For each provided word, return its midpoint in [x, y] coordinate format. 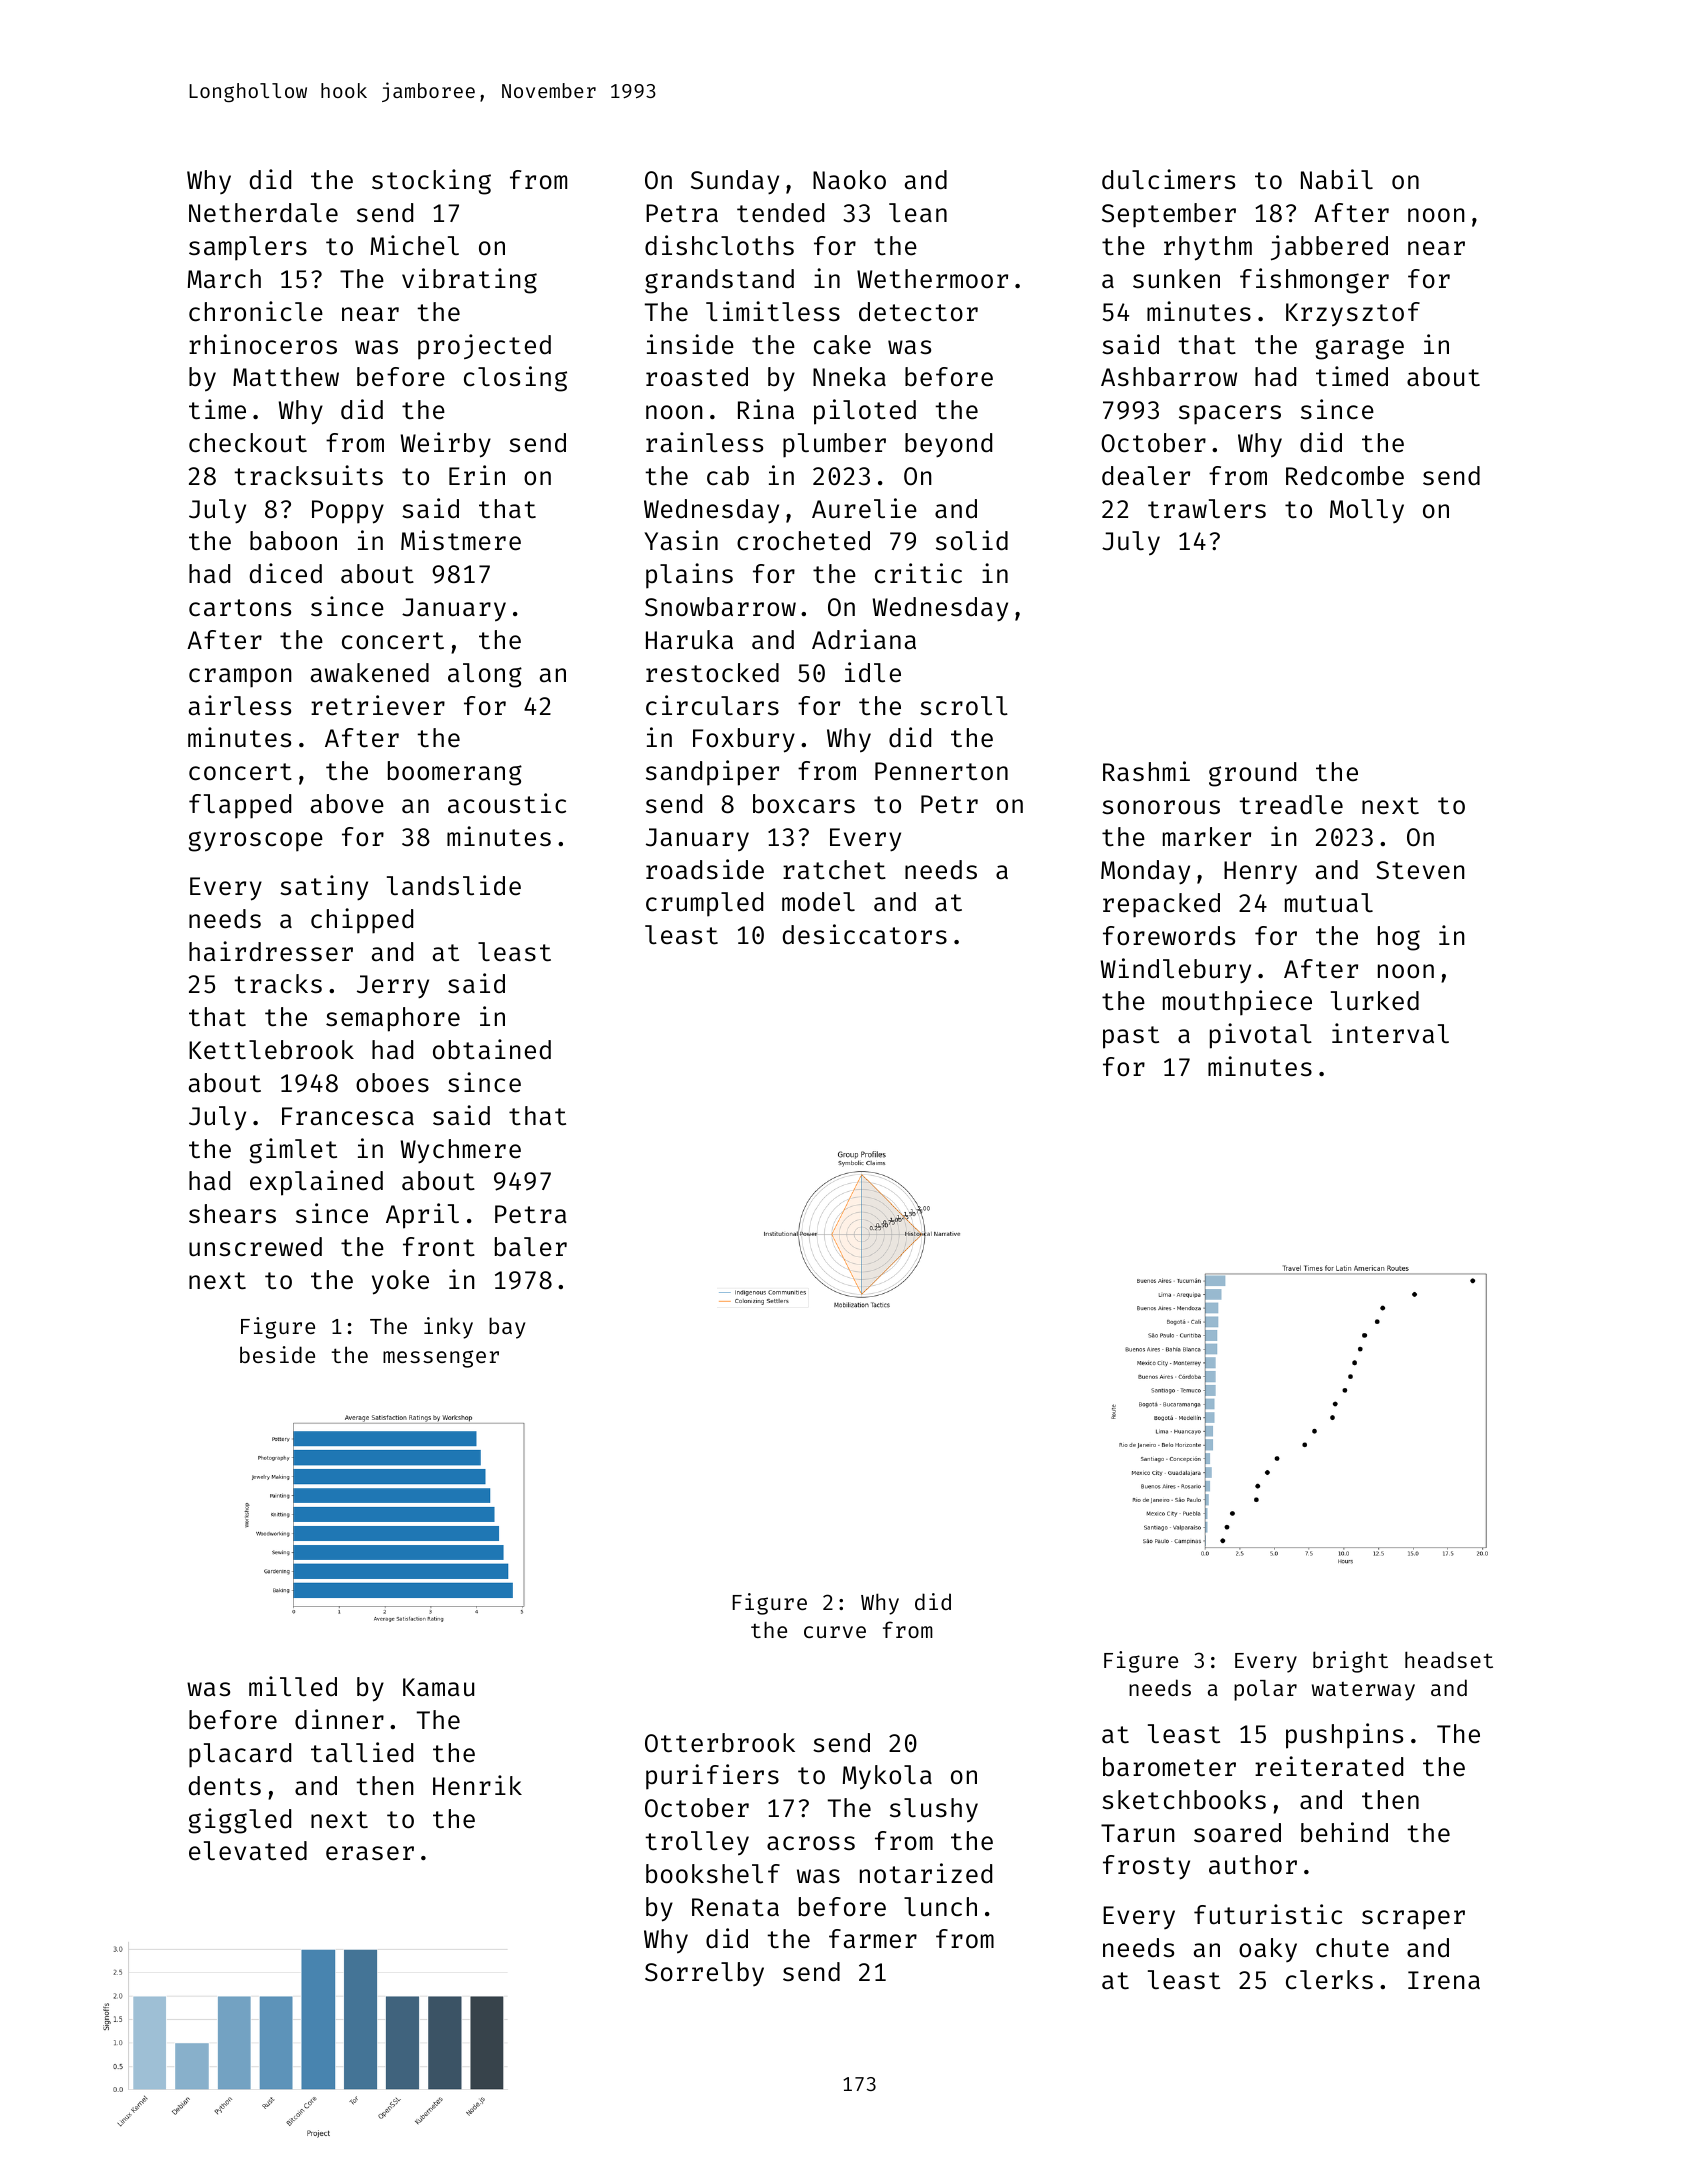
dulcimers [1168, 179]
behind [1344, 1832]
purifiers [712, 1777]
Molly [1367, 511]
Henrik [477, 1785]
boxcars [804, 804]
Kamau [438, 1687]
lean [918, 213]
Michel [415, 245]
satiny [324, 888]
